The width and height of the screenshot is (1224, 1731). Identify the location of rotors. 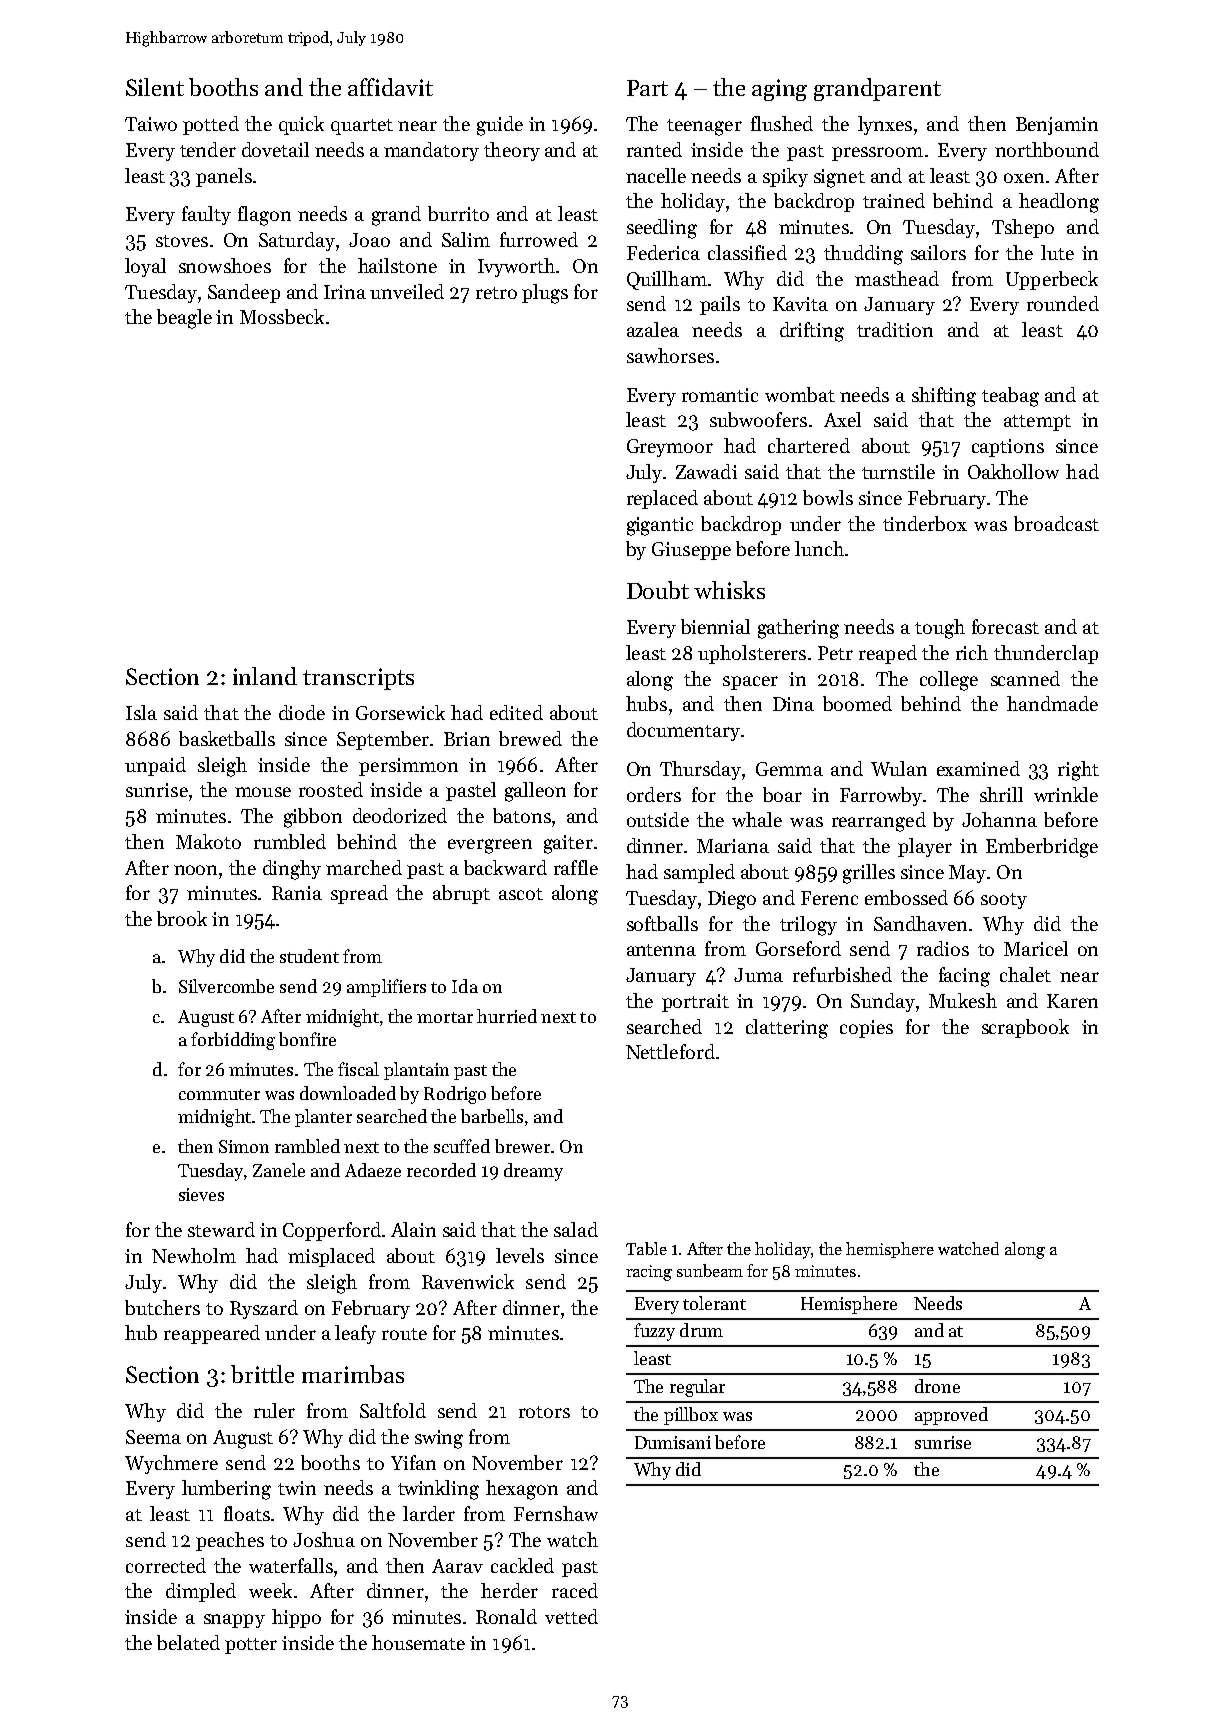
(544, 1412).
